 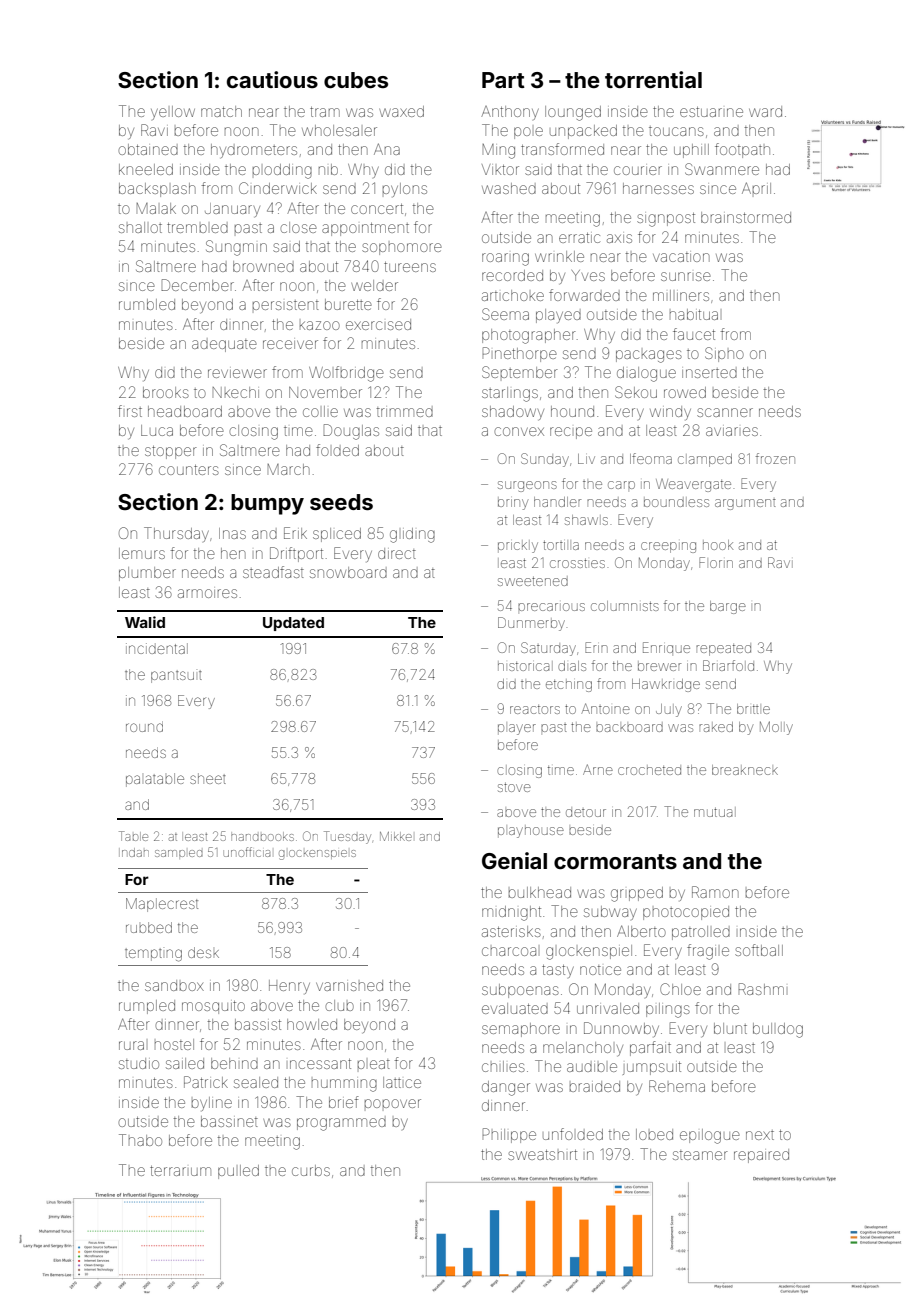 What do you see at coordinates (356, 80) in the screenshot?
I see `cubes` at bounding box center [356, 80].
